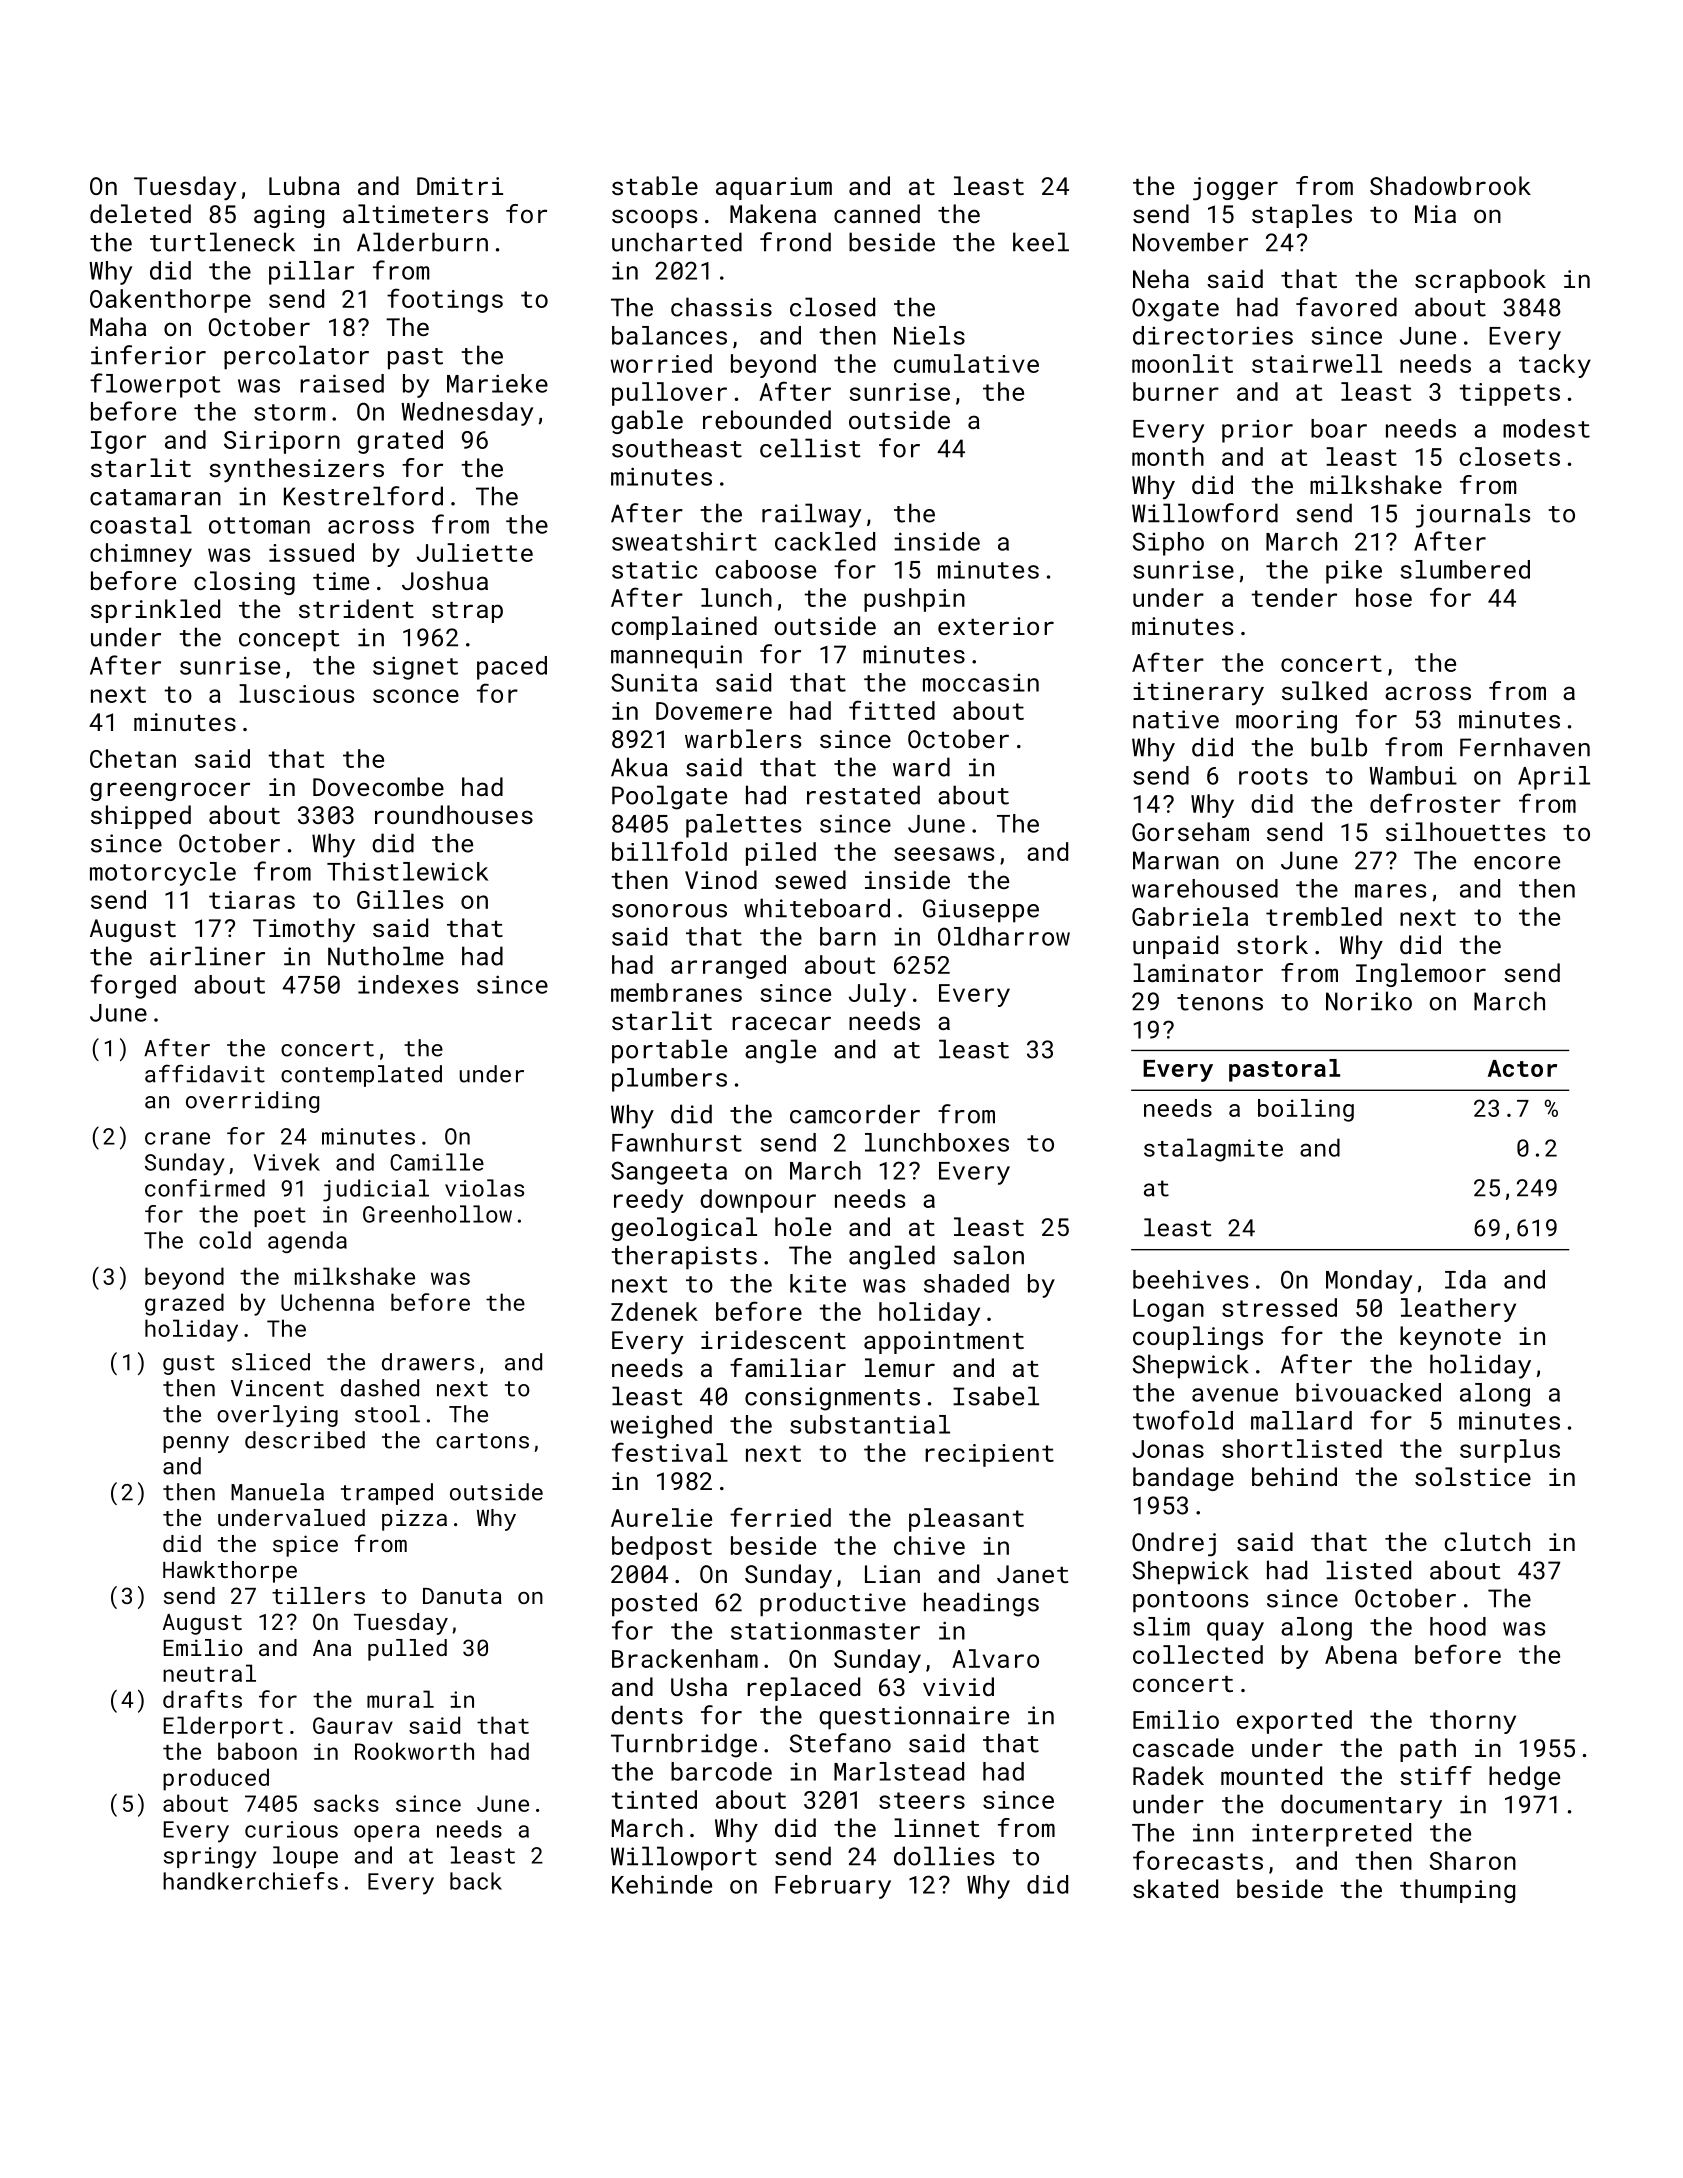 This screenshot has width=1683, height=2178. What do you see at coordinates (1450, 185) in the screenshot?
I see `Shadowbrook` at bounding box center [1450, 185].
